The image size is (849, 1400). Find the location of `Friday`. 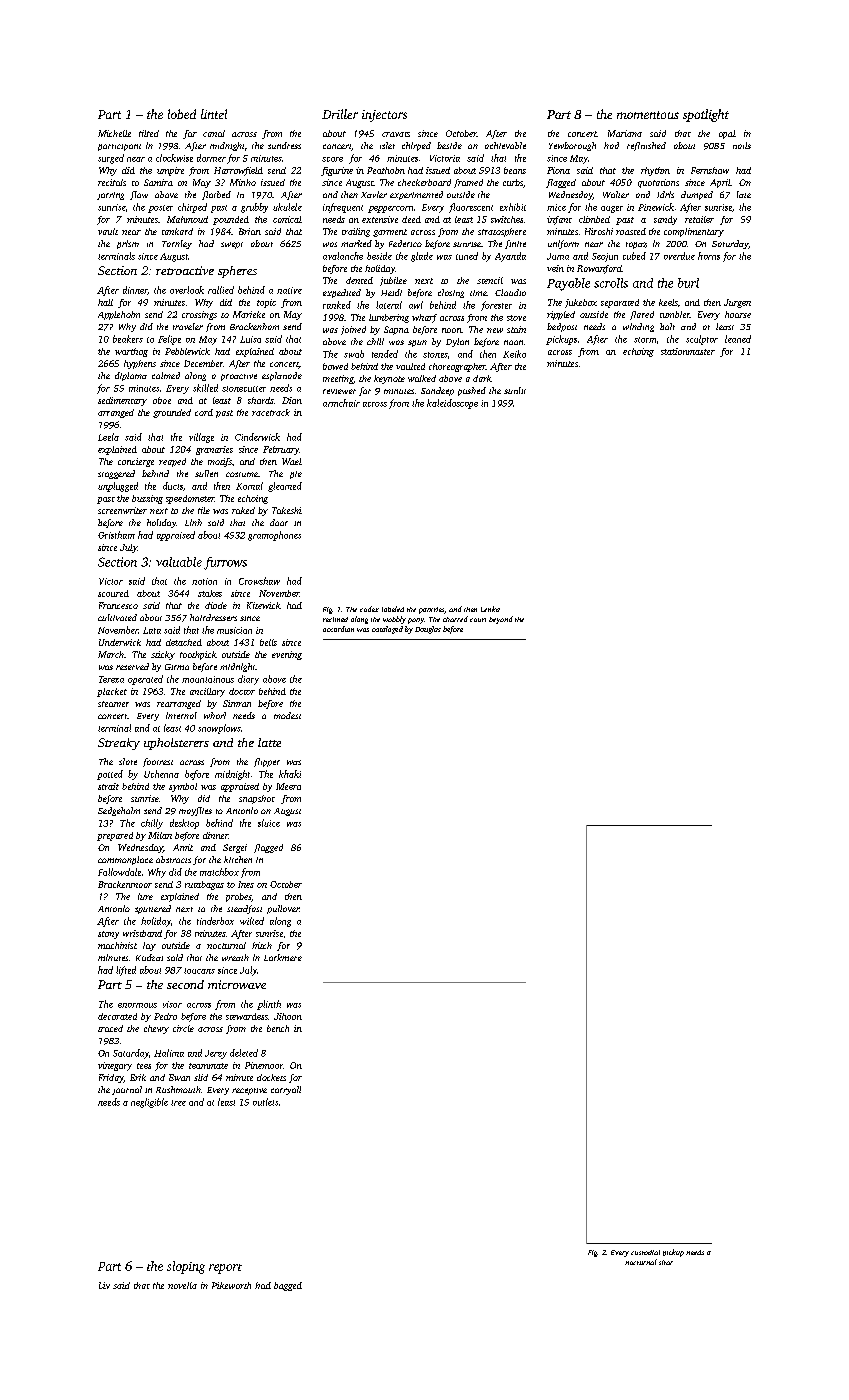

Friday is located at coordinates (111, 1078).
